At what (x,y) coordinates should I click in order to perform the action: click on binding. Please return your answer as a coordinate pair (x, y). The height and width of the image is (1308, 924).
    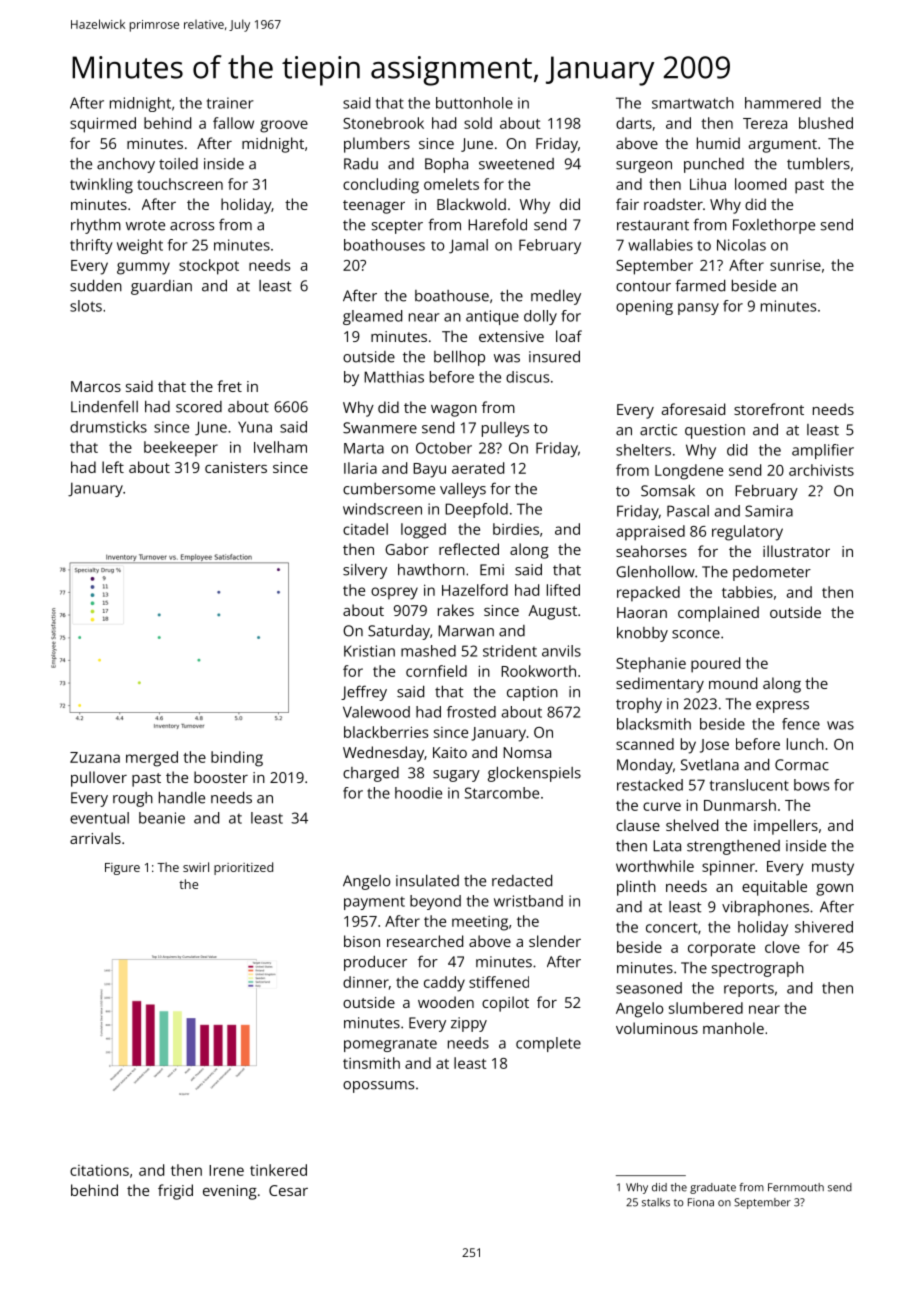
    Looking at the image, I should click on (237, 759).
